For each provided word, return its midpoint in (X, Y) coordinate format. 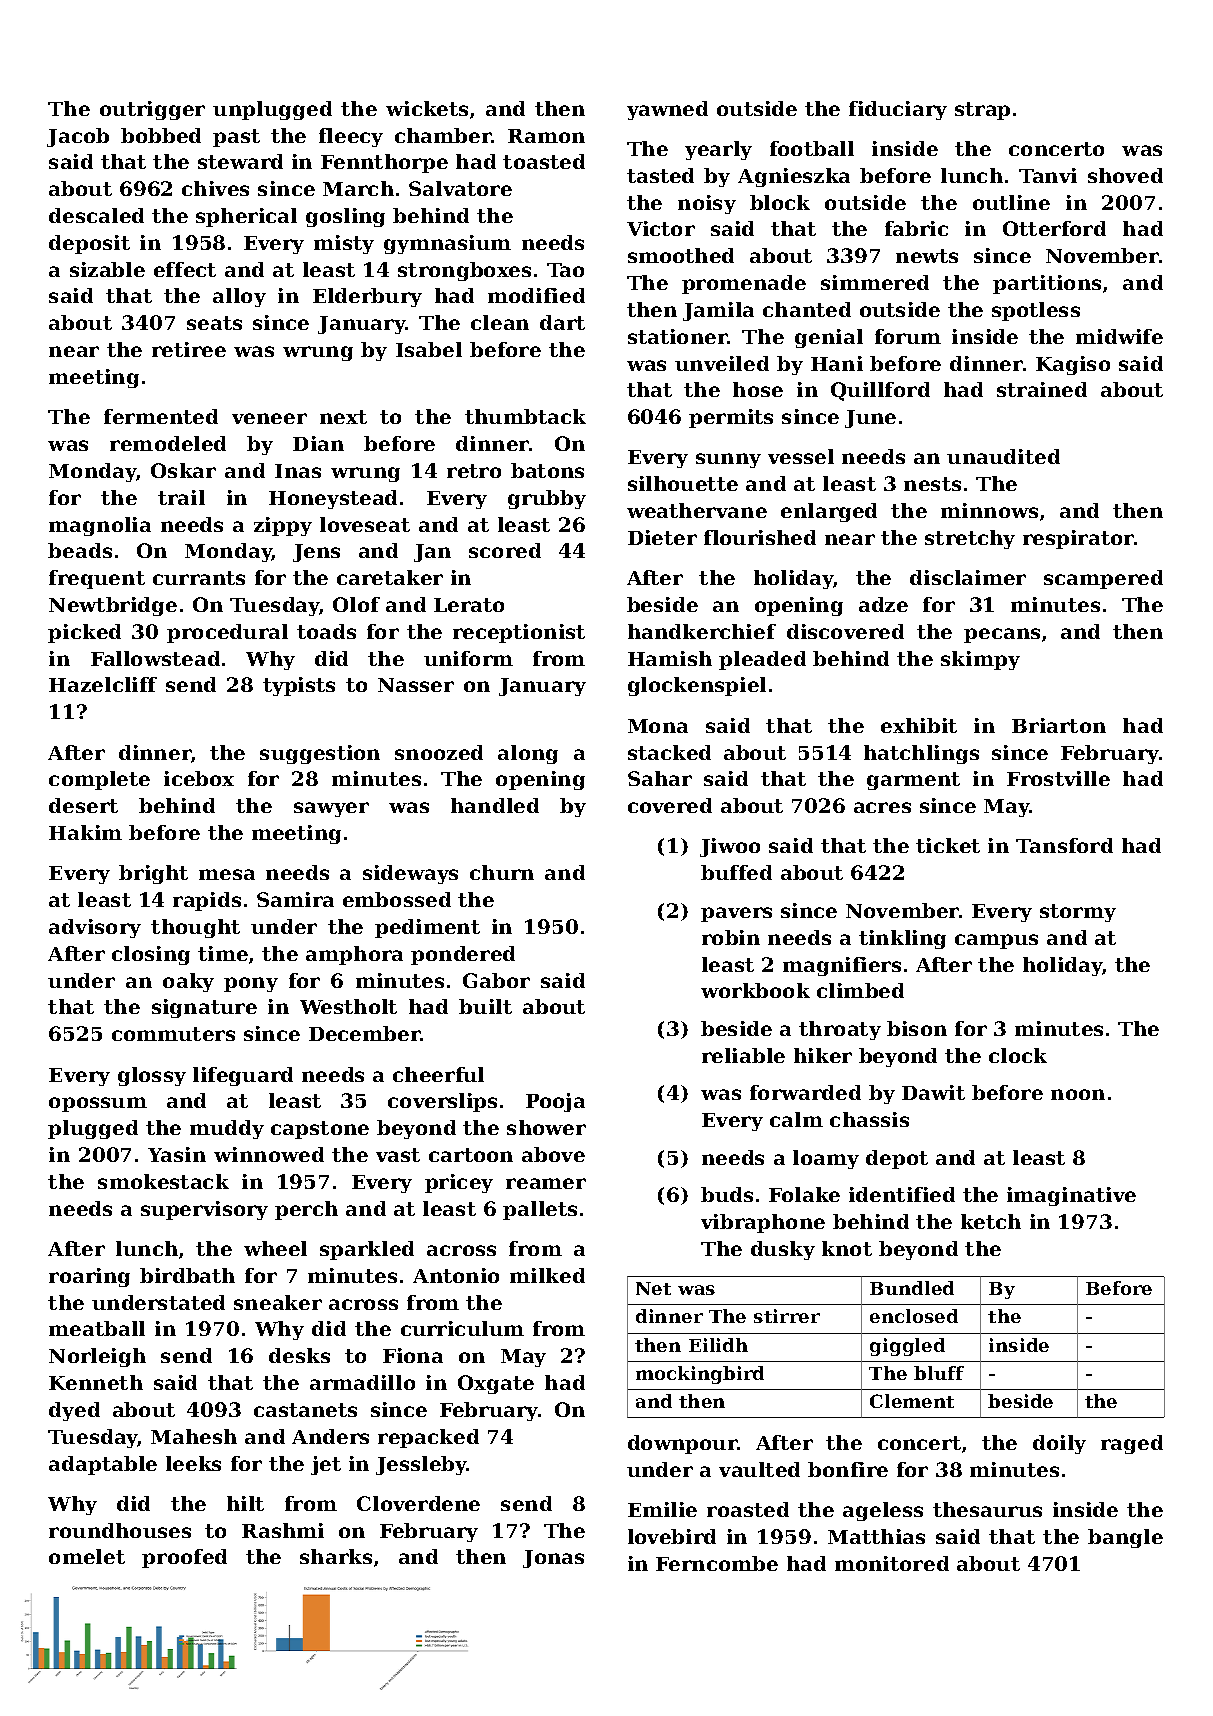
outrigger (152, 110)
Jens (316, 553)
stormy (1078, 913)
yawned (667, 110)
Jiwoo (730, 847)
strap (982, 111)
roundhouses (120, 1530)
